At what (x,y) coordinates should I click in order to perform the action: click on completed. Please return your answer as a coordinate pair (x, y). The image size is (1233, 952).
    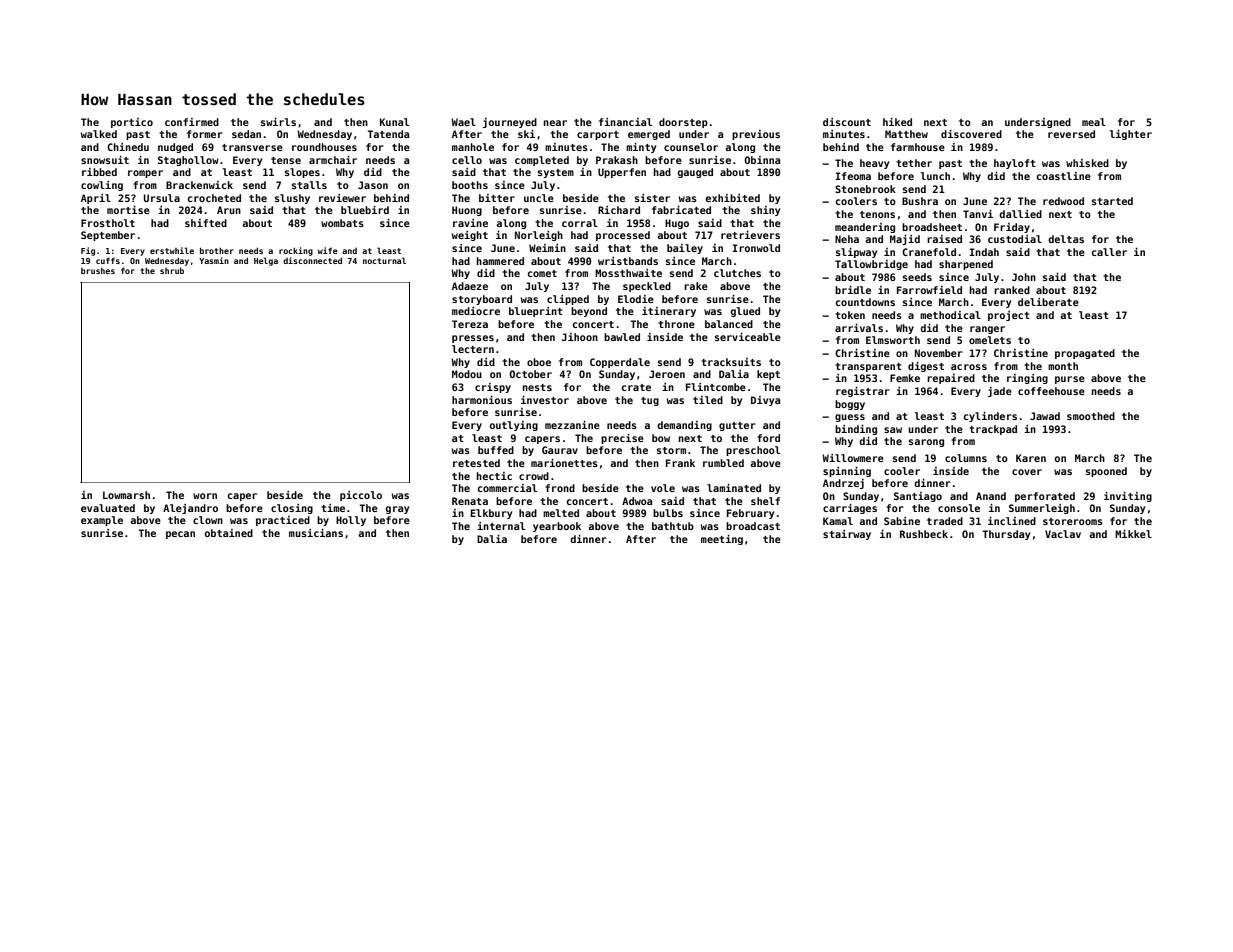
    Looking at the image, I should click on (542, 161).
